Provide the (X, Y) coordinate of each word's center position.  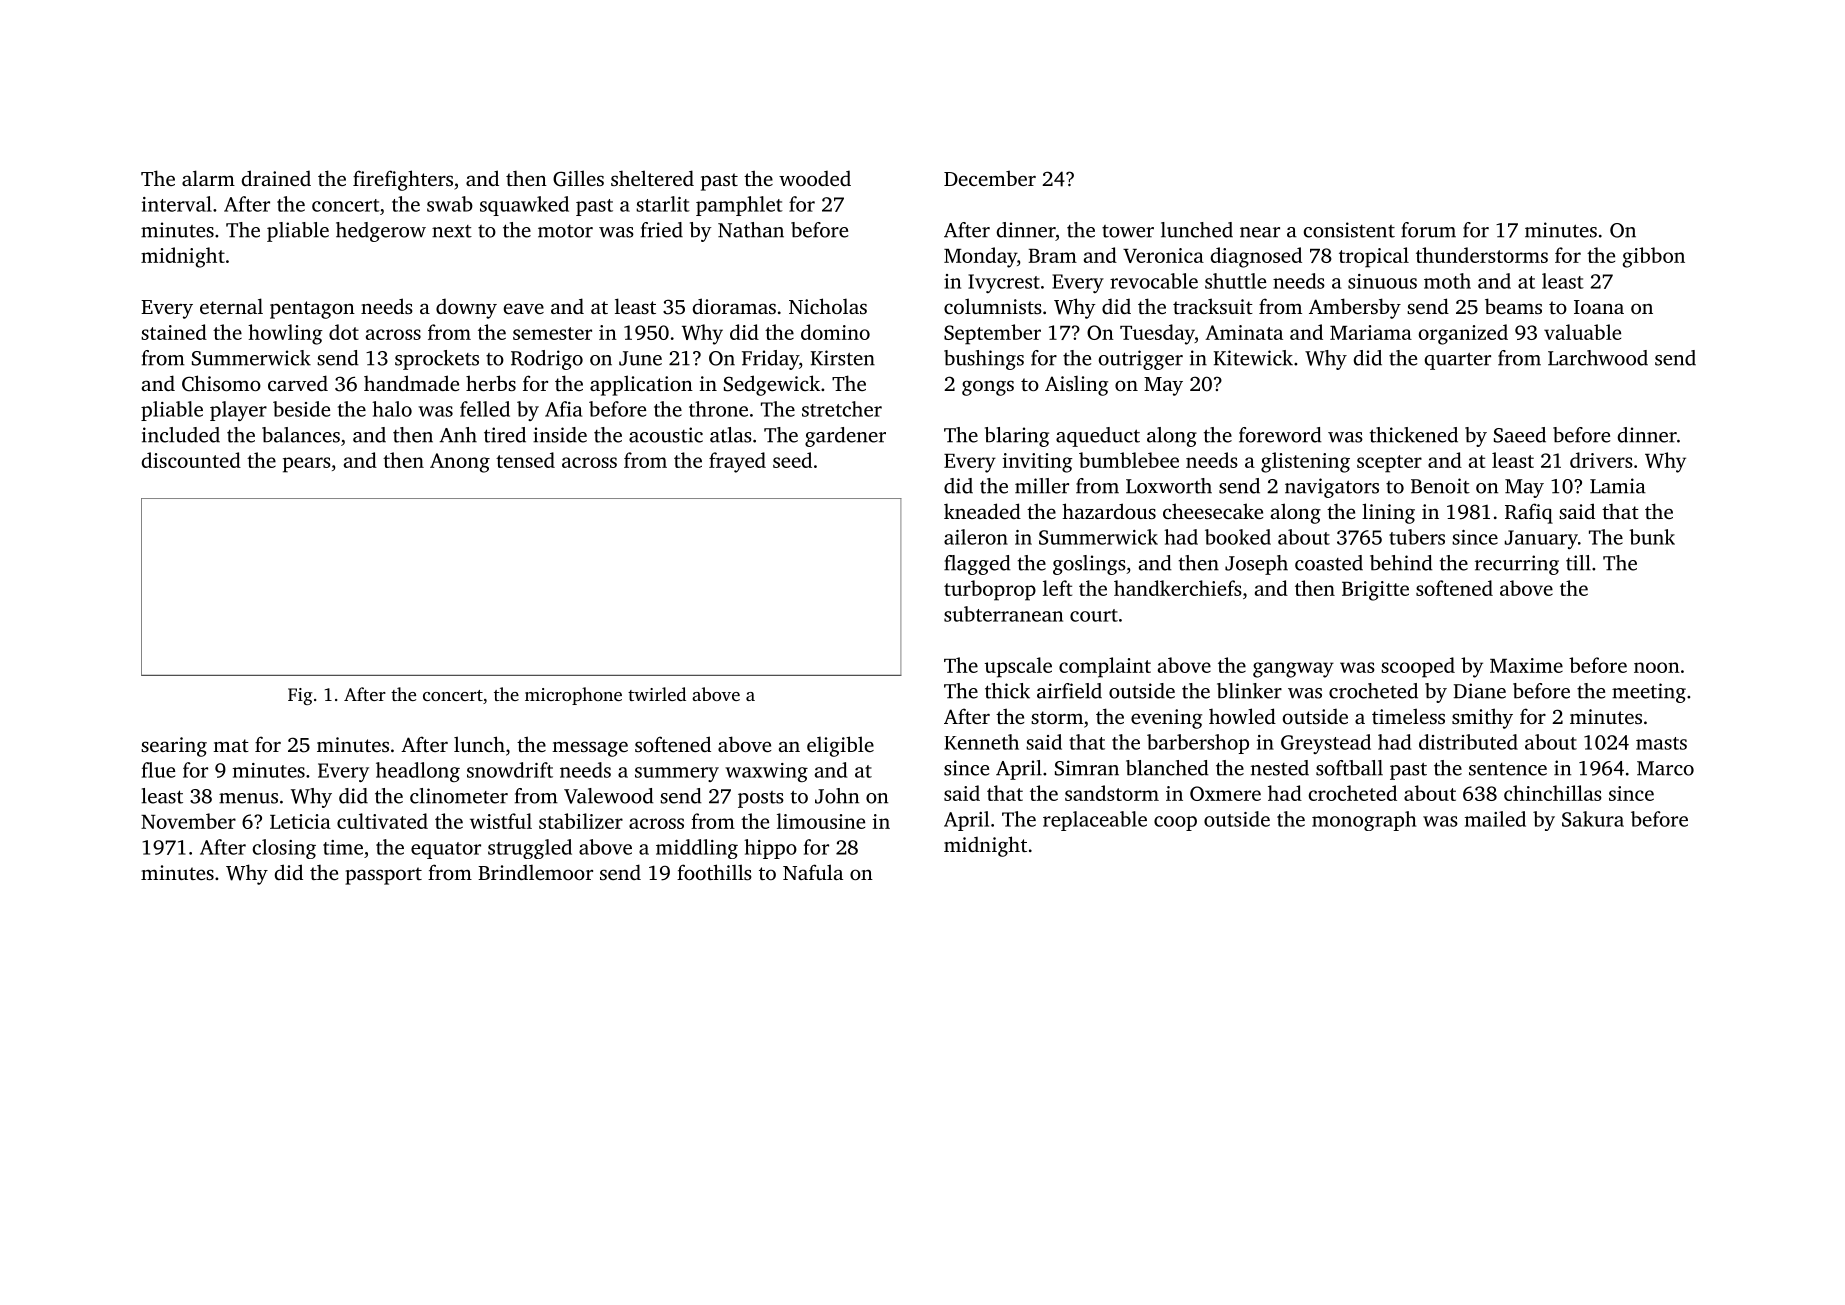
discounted (191, 460)
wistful (501, 821)
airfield (1069, 691)
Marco (1665, 768)
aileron (976, 537)
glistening (1305, 462)
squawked (524, 206)
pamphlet (739, 206)
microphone (573, 696)
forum (1428, 230)
